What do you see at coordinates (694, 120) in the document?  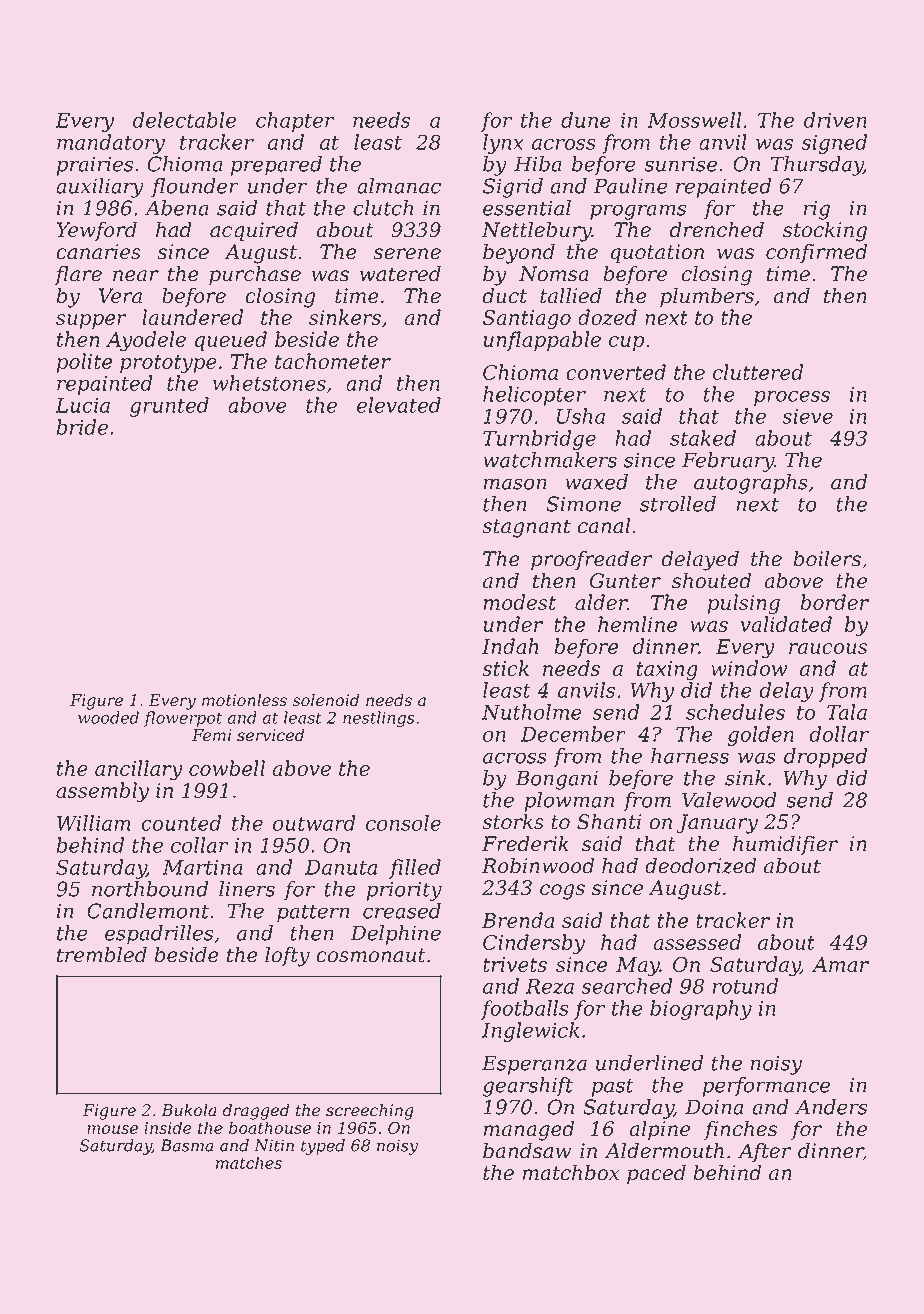 I see `Mosswell` at bounding box center [694, 120].
